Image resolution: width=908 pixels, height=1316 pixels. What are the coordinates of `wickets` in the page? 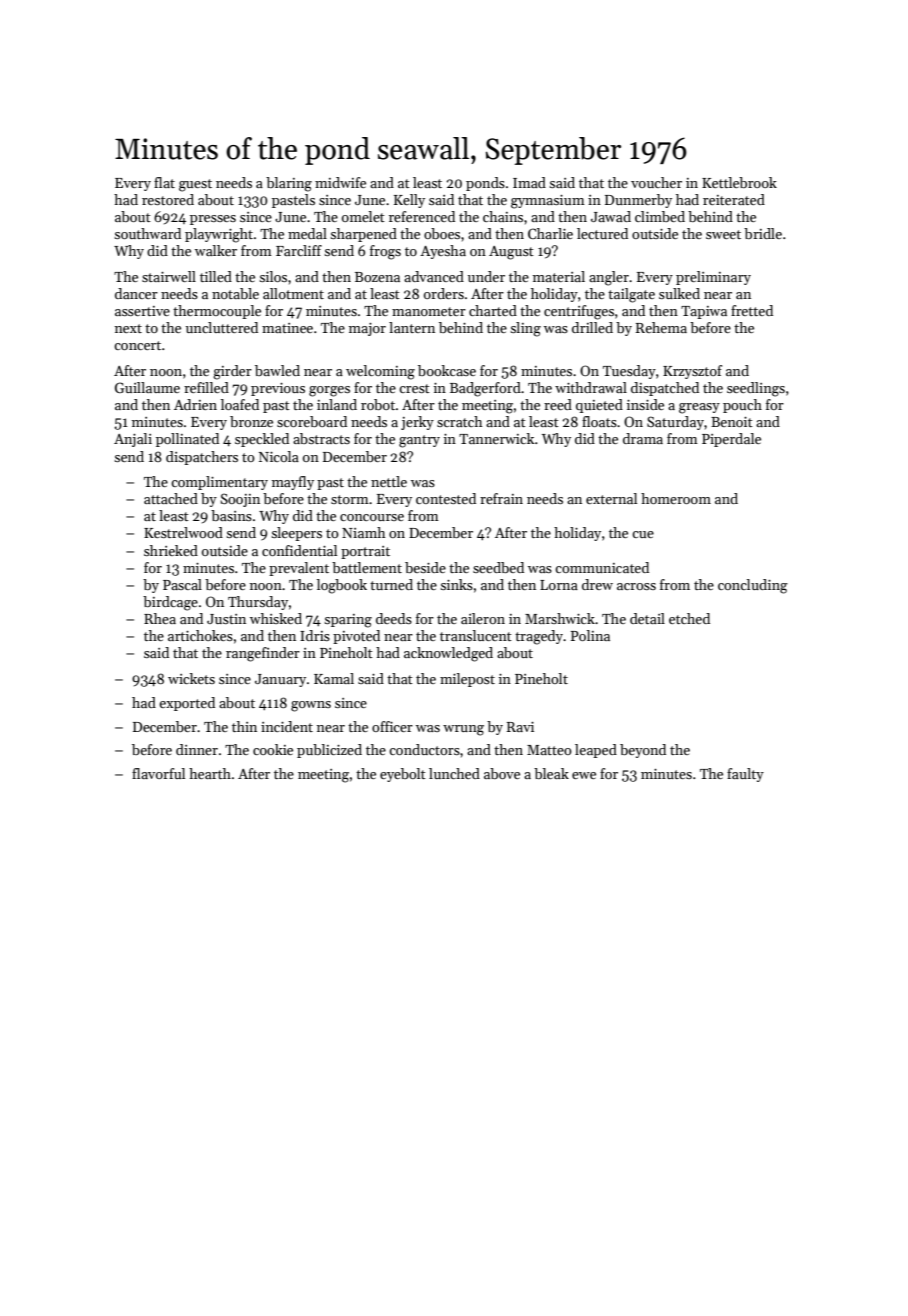 It's located at (191, 678).
